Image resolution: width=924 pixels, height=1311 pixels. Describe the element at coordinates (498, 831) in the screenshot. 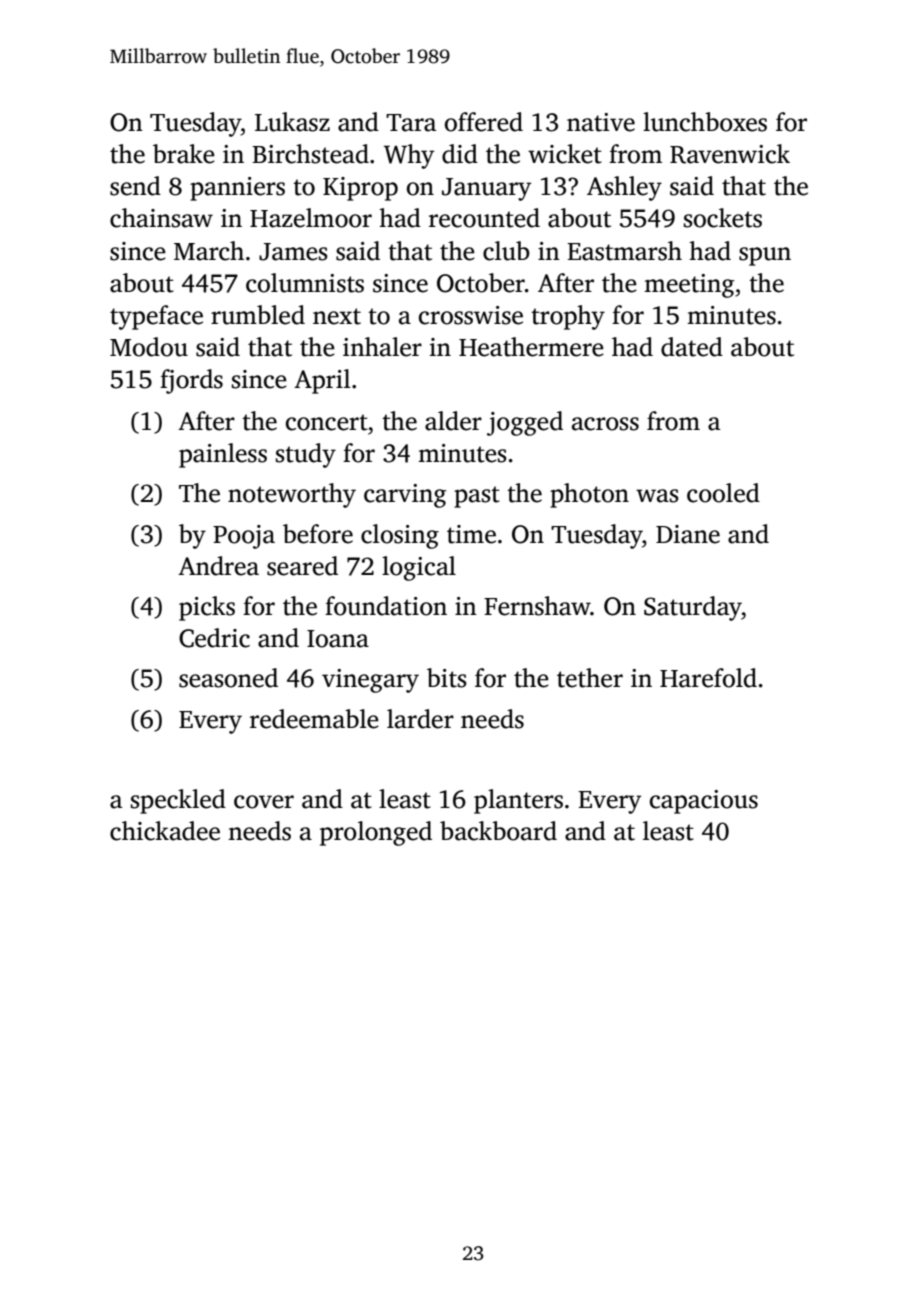

I see `backboard` at that location.
